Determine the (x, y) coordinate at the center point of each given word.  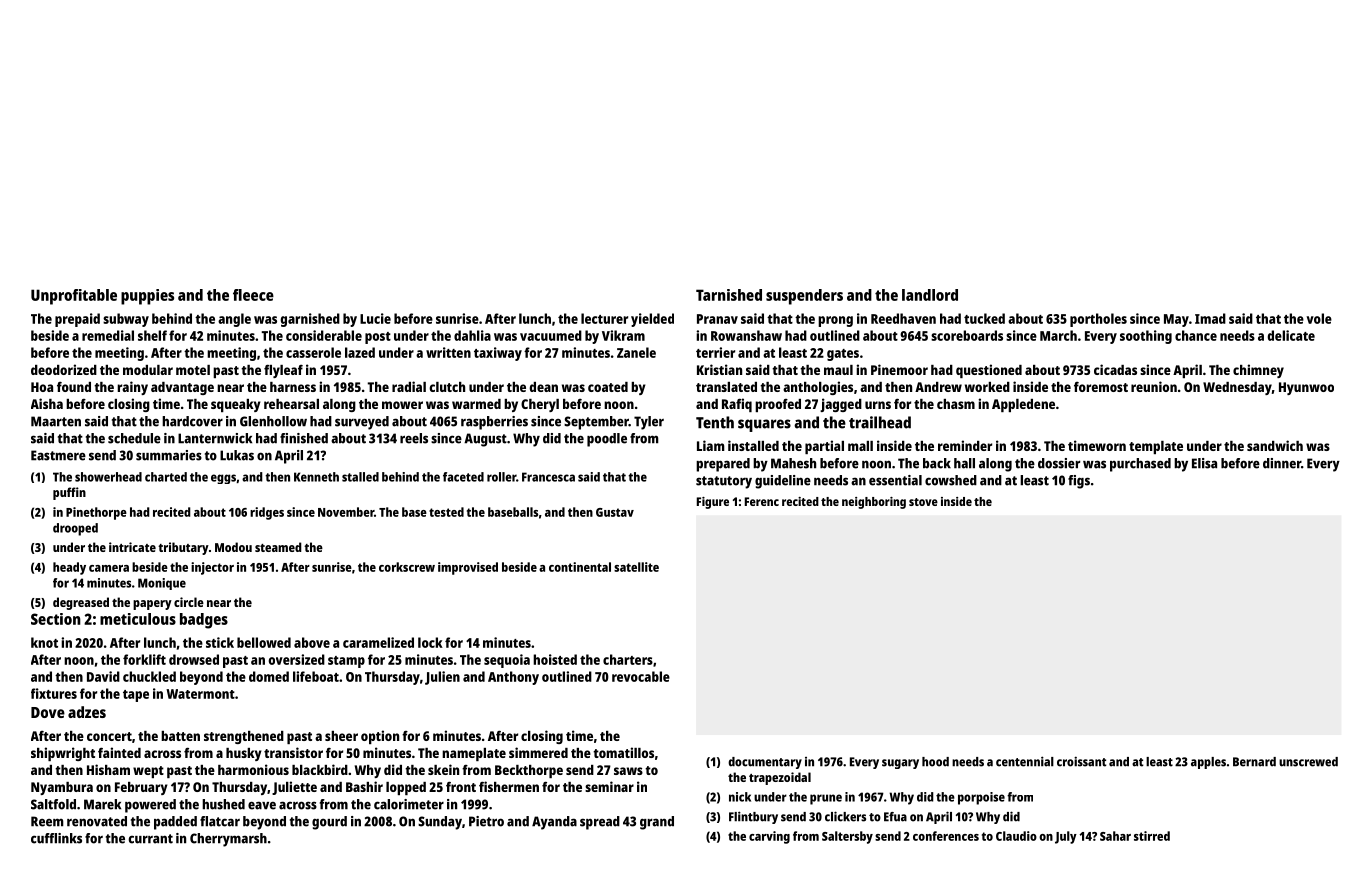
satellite (636, 567)
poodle (607, 440)
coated (608, 387)
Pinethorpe (96, 513)
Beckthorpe (529, 771)
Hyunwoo (1306, 388)
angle (234, 320)
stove (923, 502)
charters (628, 659)
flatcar (220, 821)
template (1156, 447)
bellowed (264, 642)
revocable (641, 676)
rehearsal (291, 404)
